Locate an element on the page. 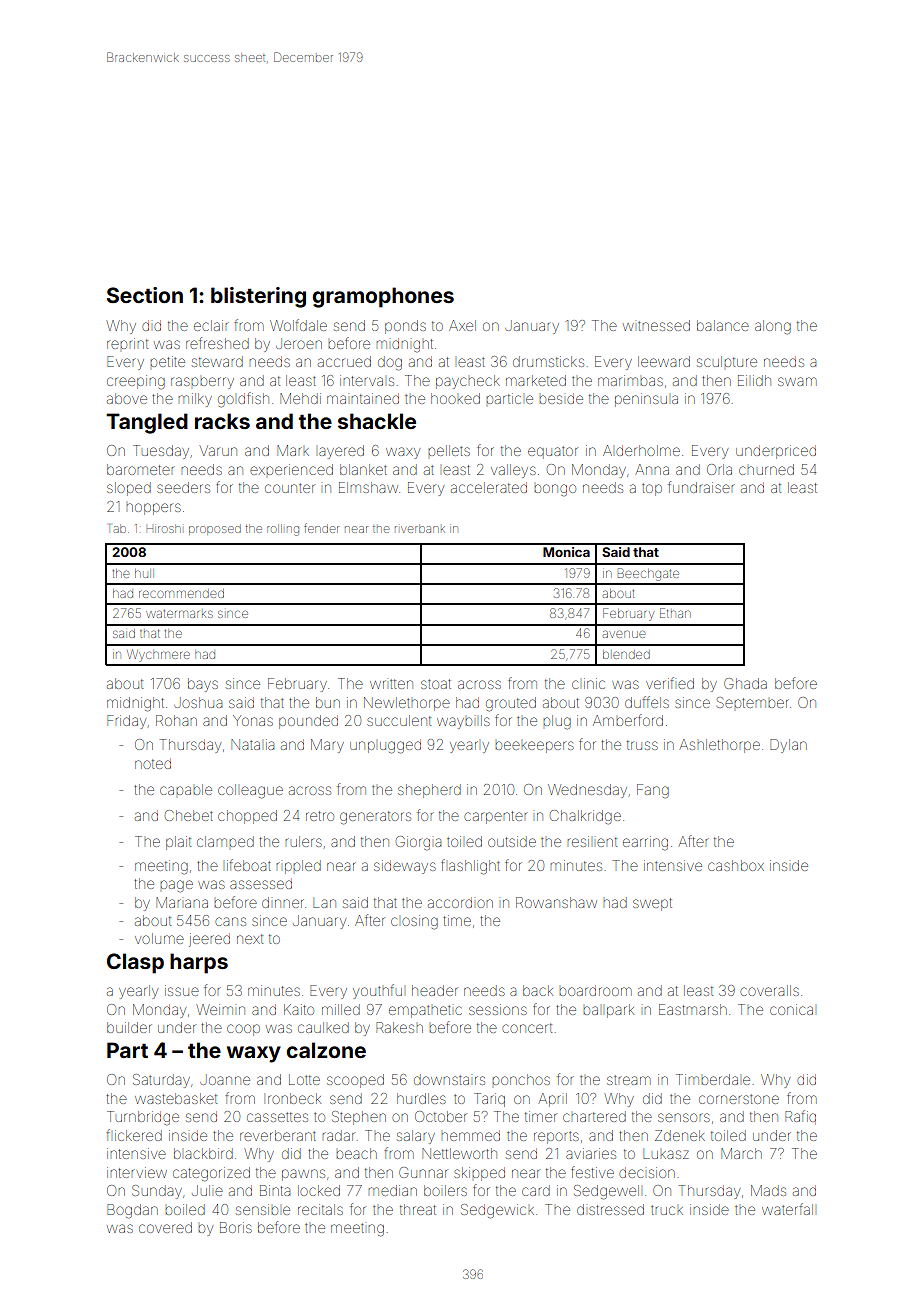  coveralls is located at coordinates (769, 990).
